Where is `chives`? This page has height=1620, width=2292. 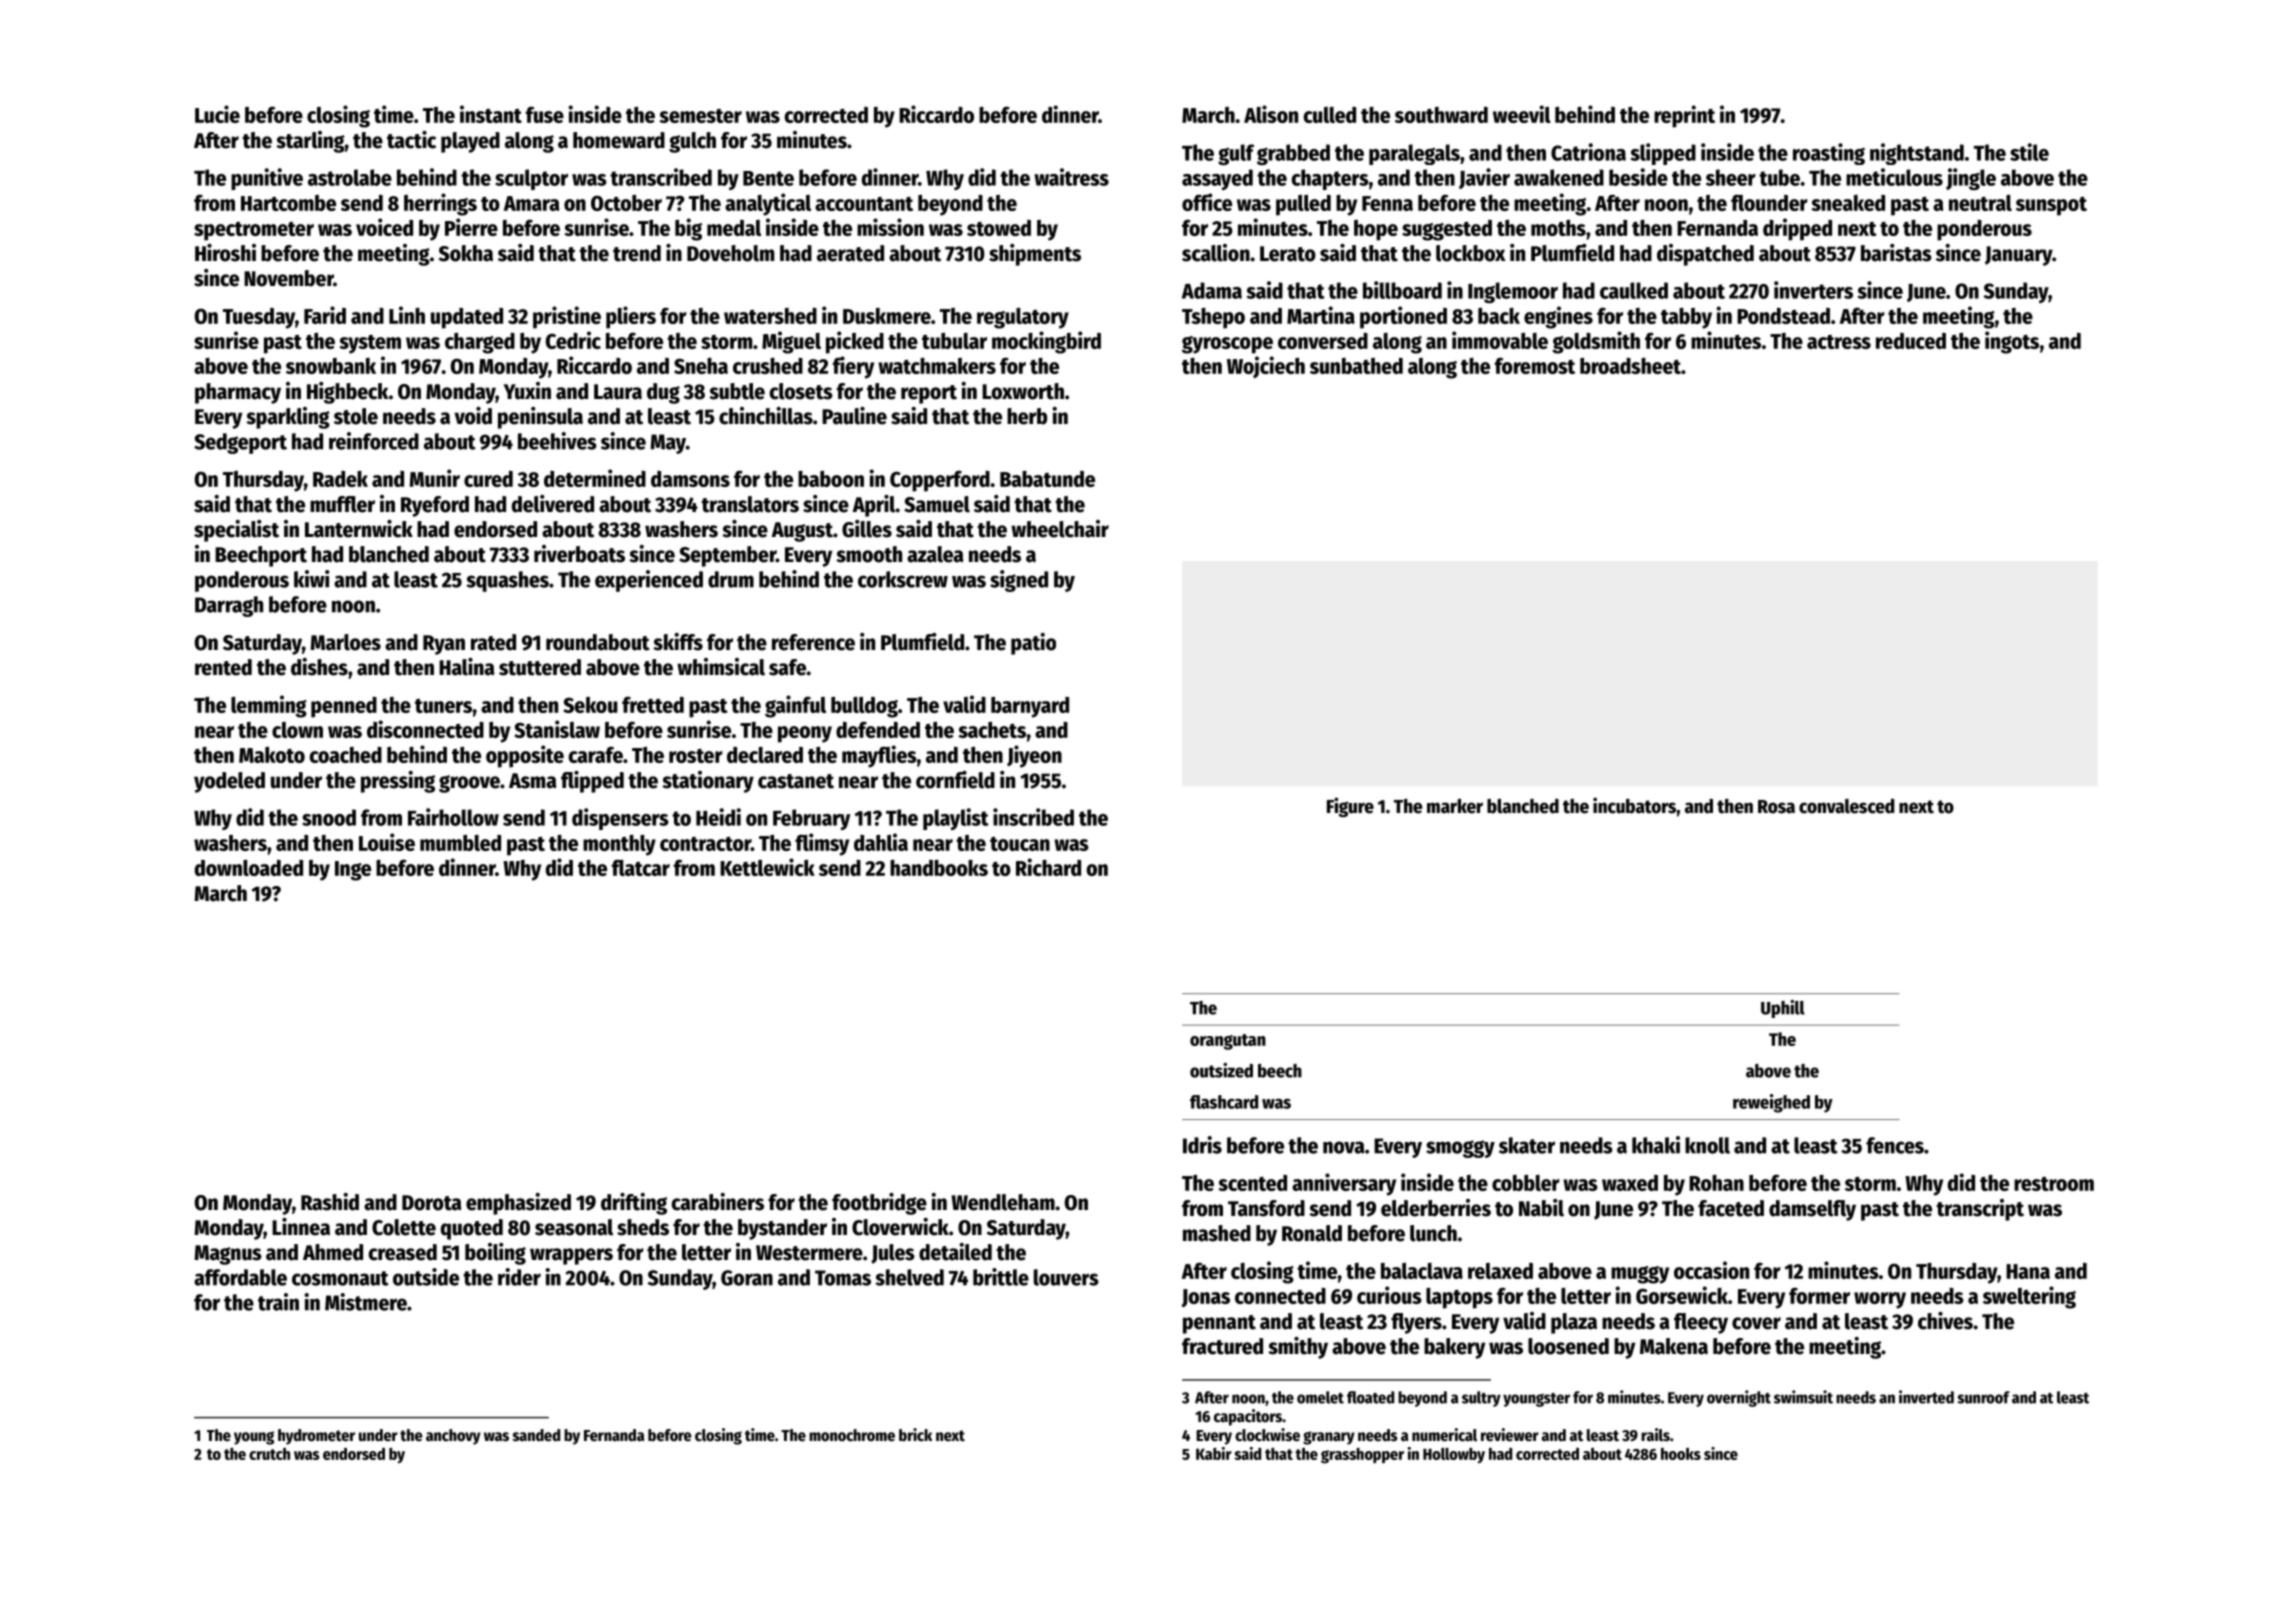 chives is located at coordinates (1945, 1321).
